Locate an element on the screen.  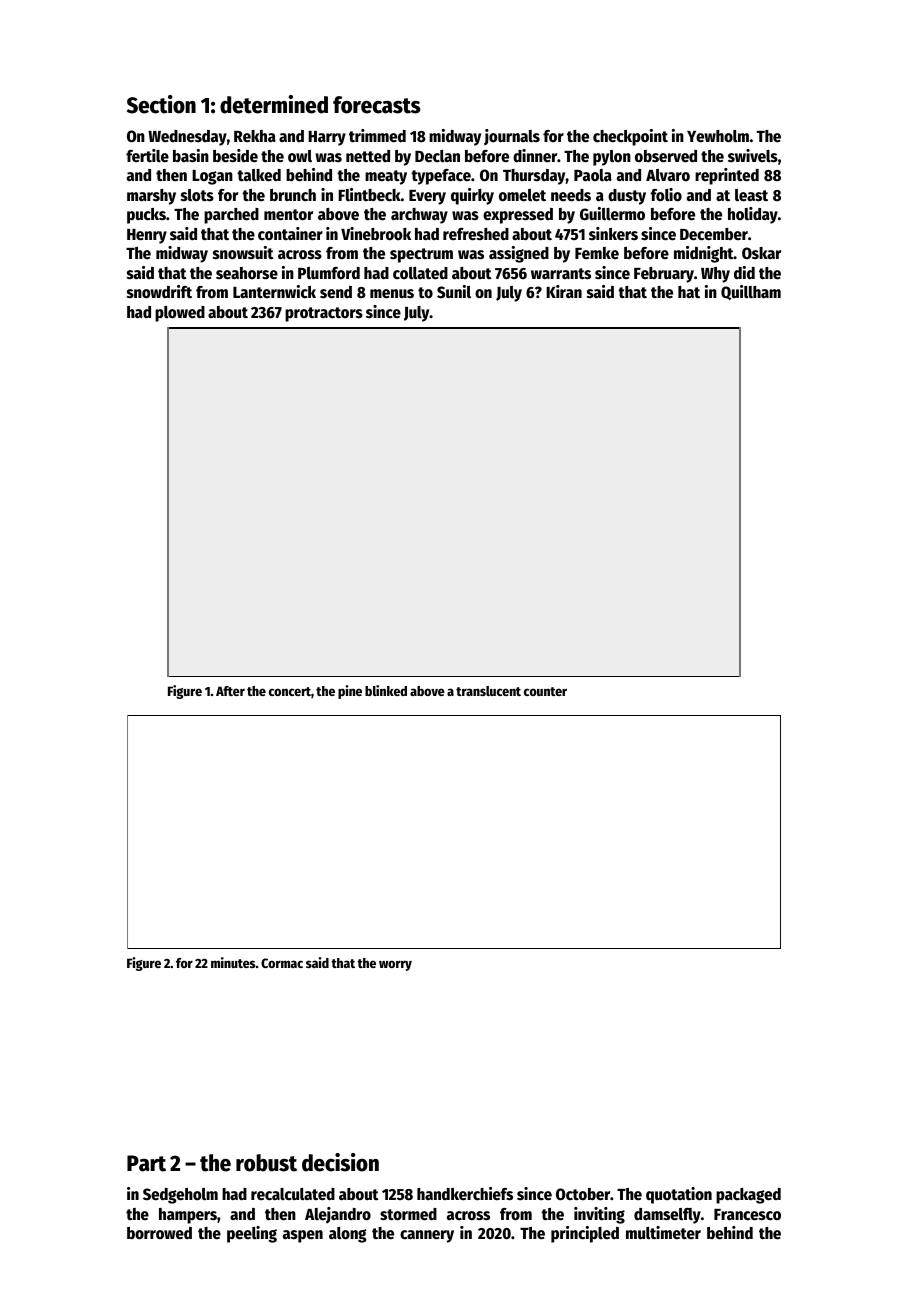
Kiran is located at coordinates (564, 291).
